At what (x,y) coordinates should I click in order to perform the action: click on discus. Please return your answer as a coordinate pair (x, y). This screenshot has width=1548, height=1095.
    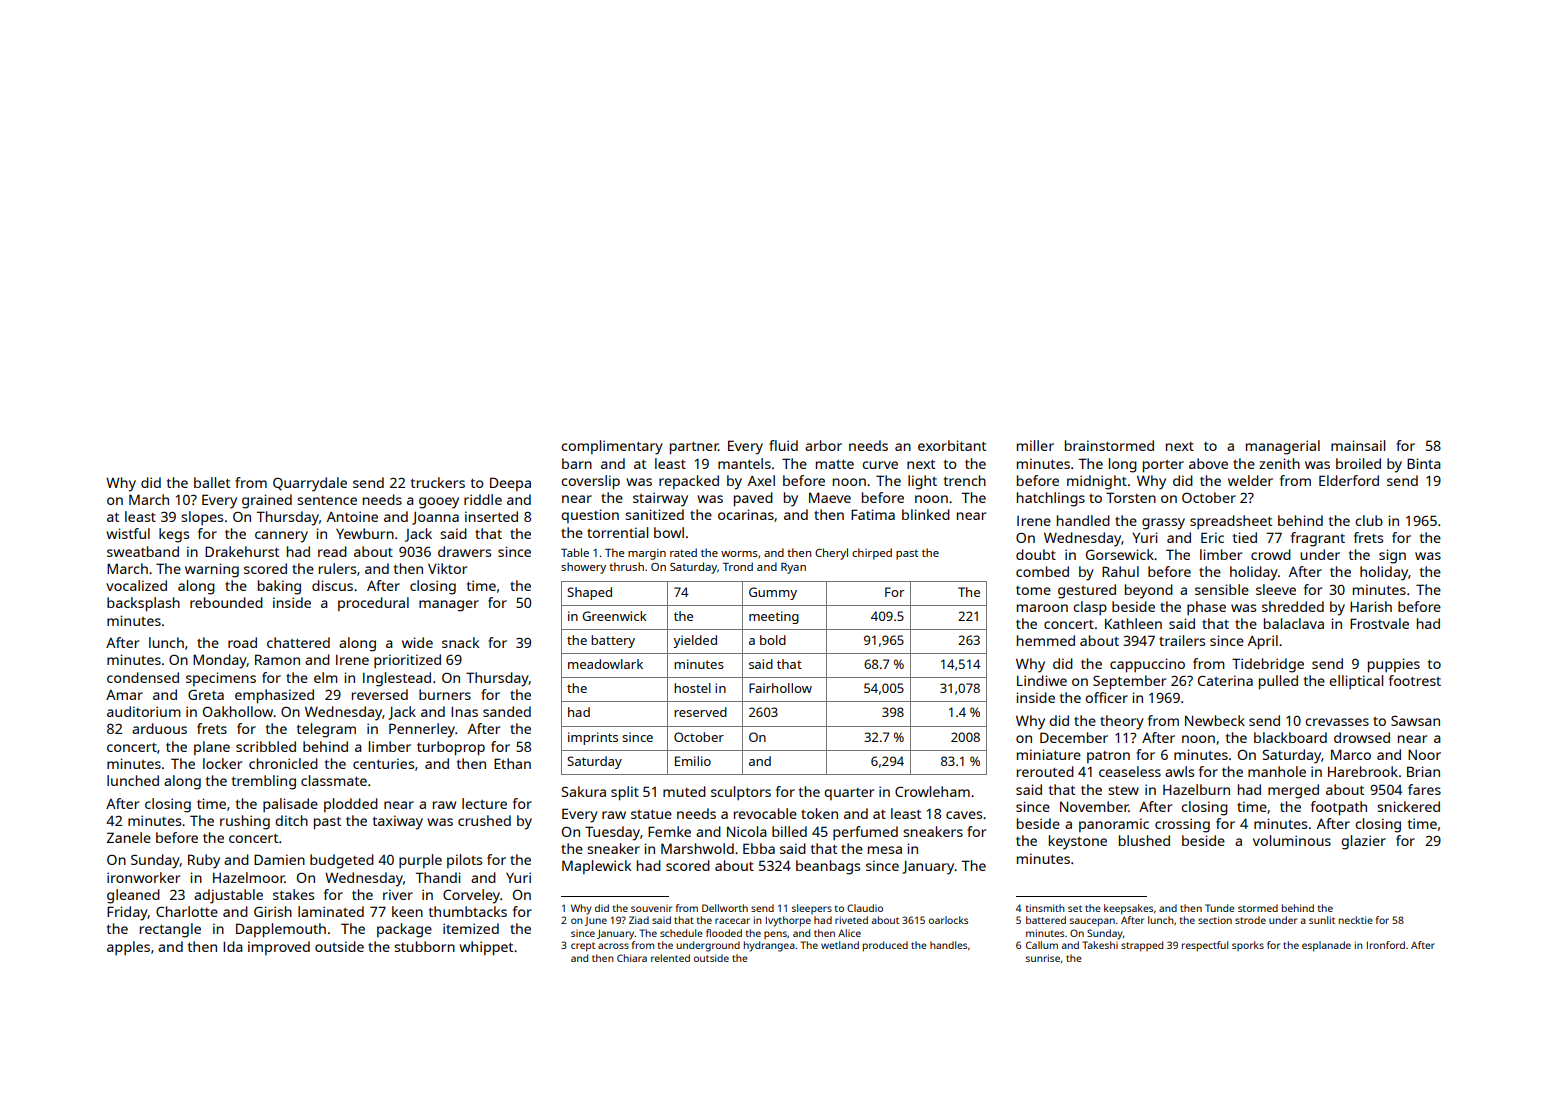
    Looking at the image, I should click on (332, 585).
